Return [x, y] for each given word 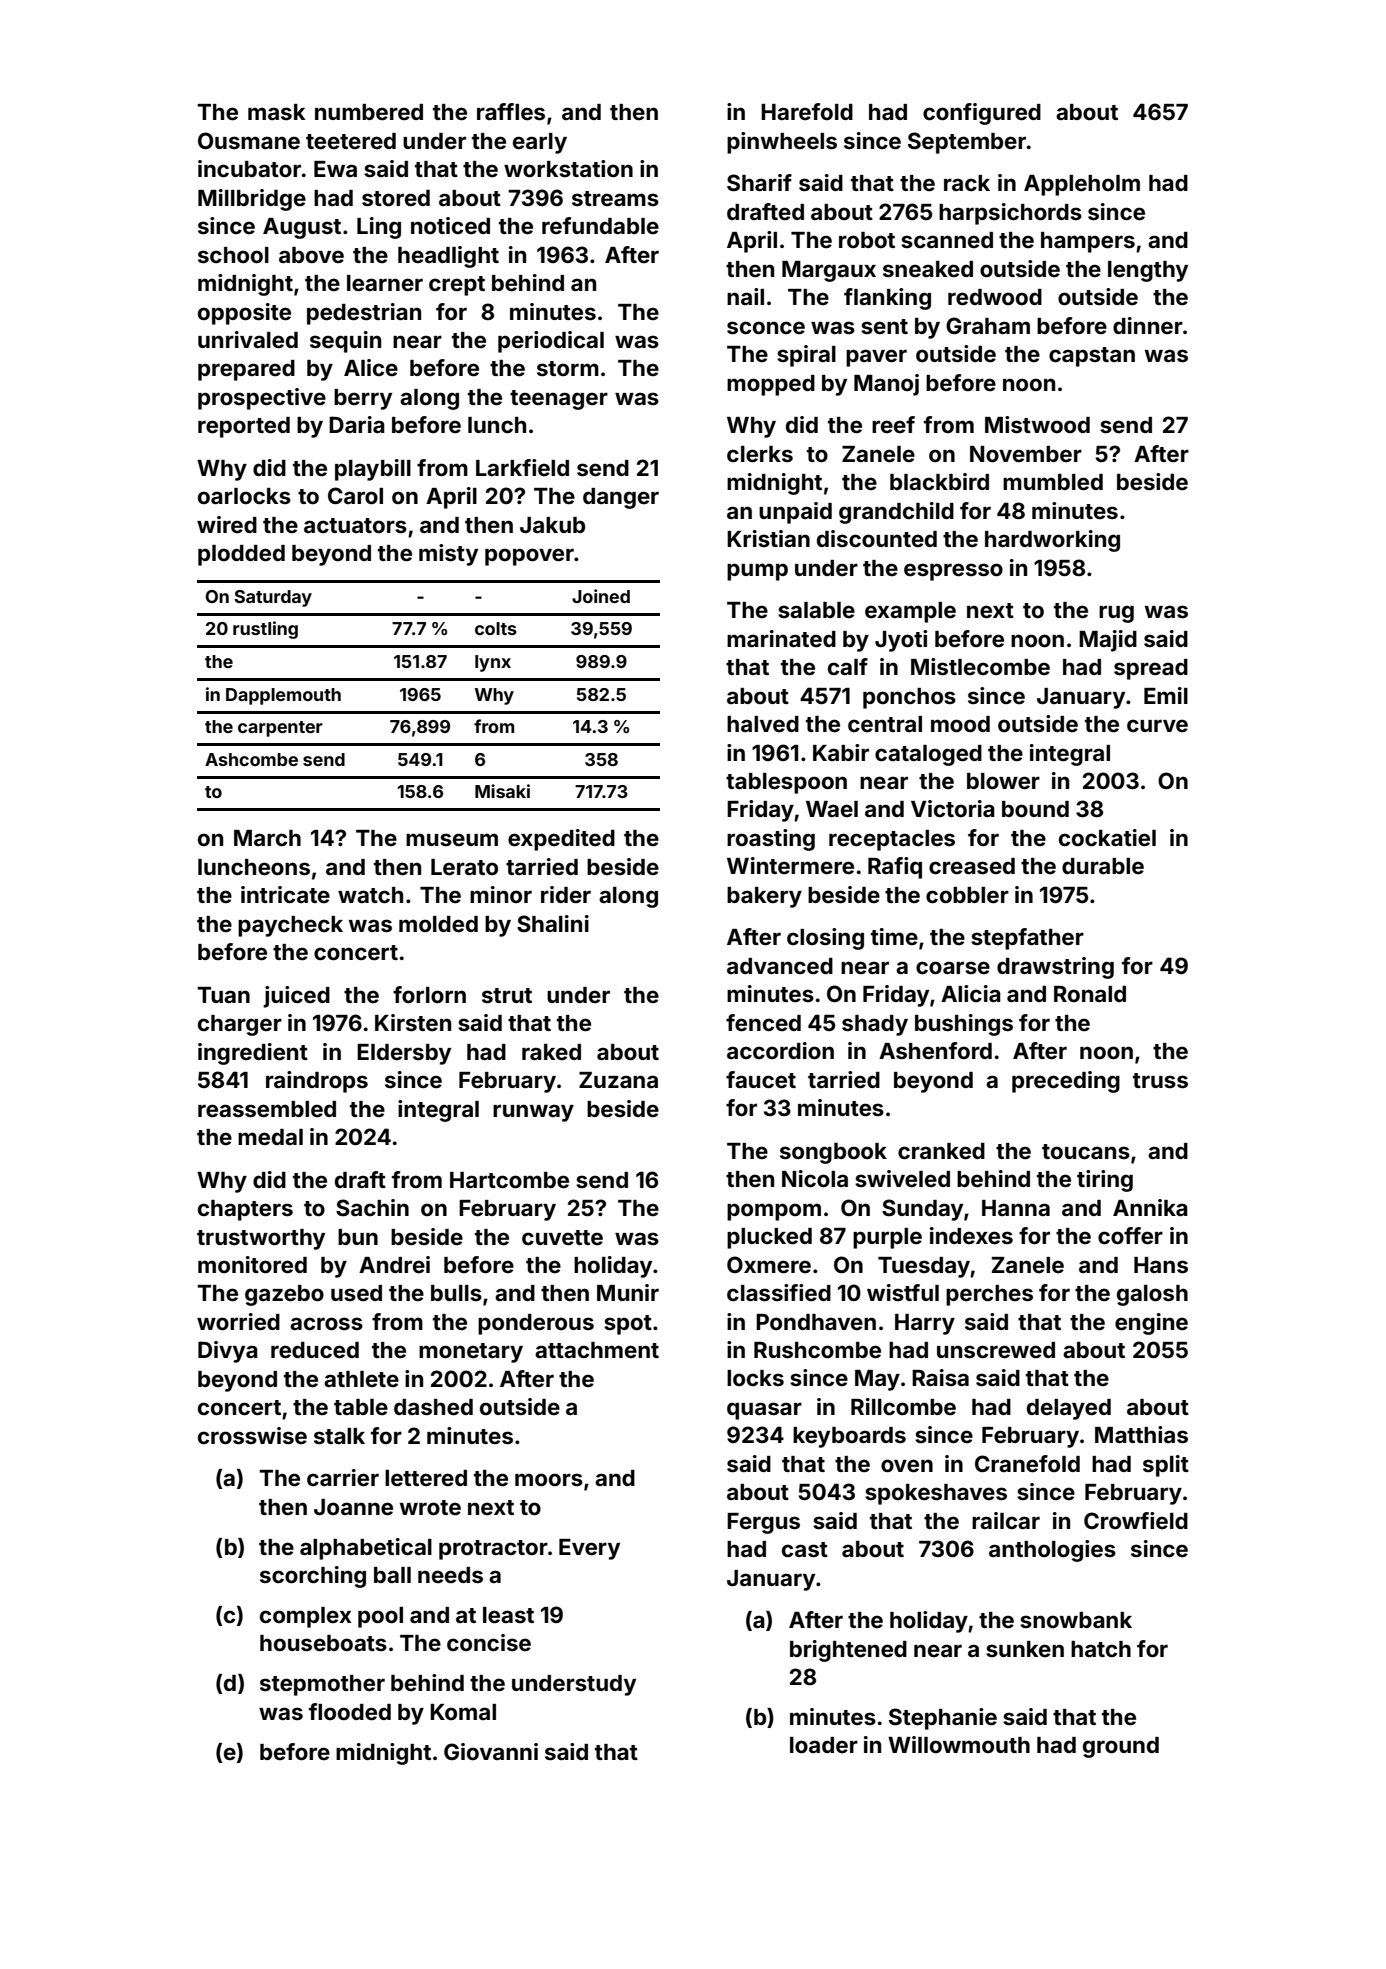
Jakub [552, 525]
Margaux [829, 271]
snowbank [1076, 1620]
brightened [848, 1651]
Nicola [815, 1178]
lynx [493, 663]
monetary [471, 1353]
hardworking [1052, 541]
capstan [1092, 357]
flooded [350, 1711]
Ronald [1090, 994]
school [233, 255]
